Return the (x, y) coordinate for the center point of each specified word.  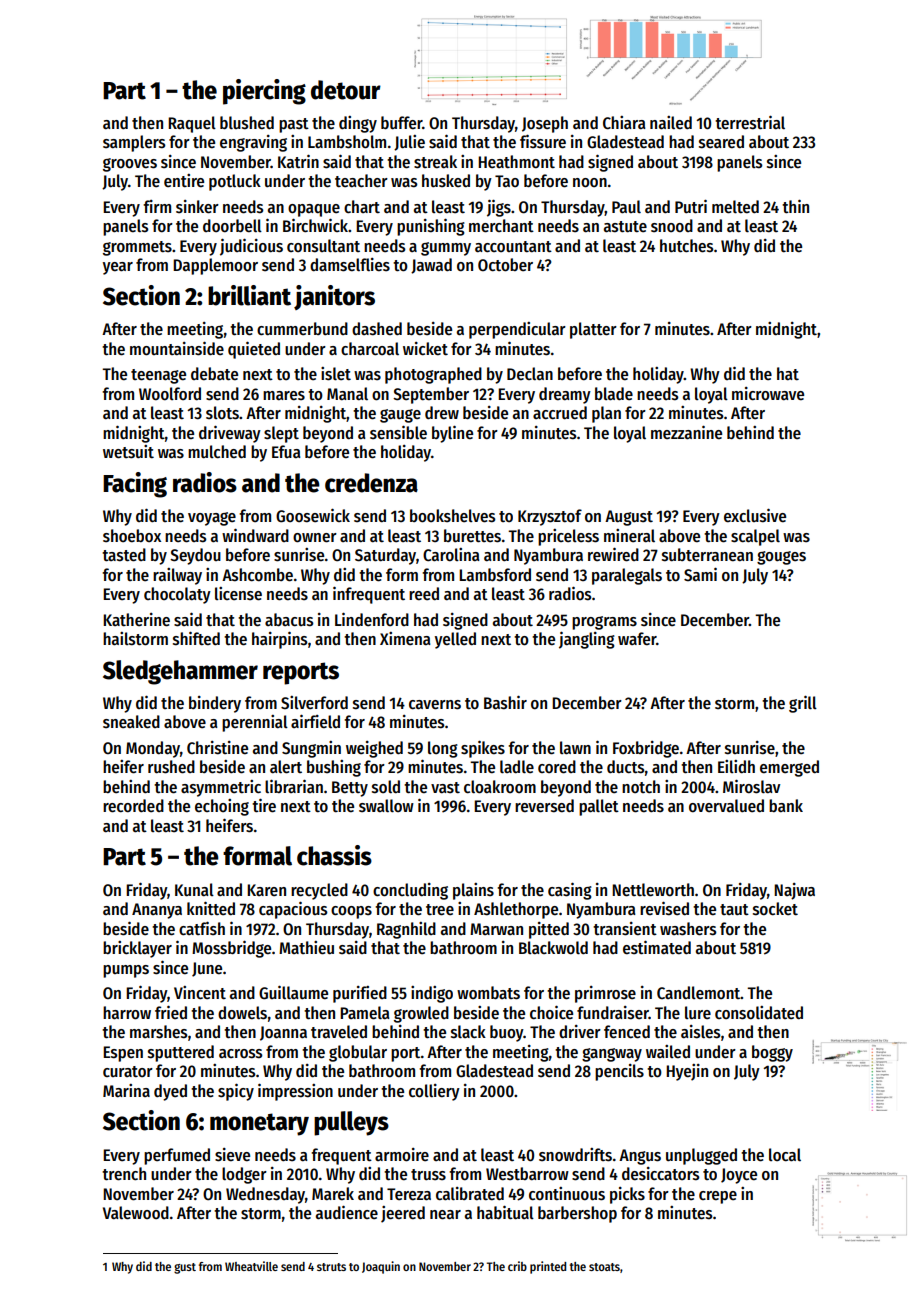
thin (795, 206)
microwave (768, 394)
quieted (254, 350)
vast (445, 788)
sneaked (131, 722)
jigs (499, 208)
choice (551, 1012)
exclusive (755, 515)
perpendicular (517, 330)
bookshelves (452, 516)
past (294, 125)
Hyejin (687, 1072)
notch (641, 787)
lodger (244, 1175)
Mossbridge (231, 949)
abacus (289, 620)
